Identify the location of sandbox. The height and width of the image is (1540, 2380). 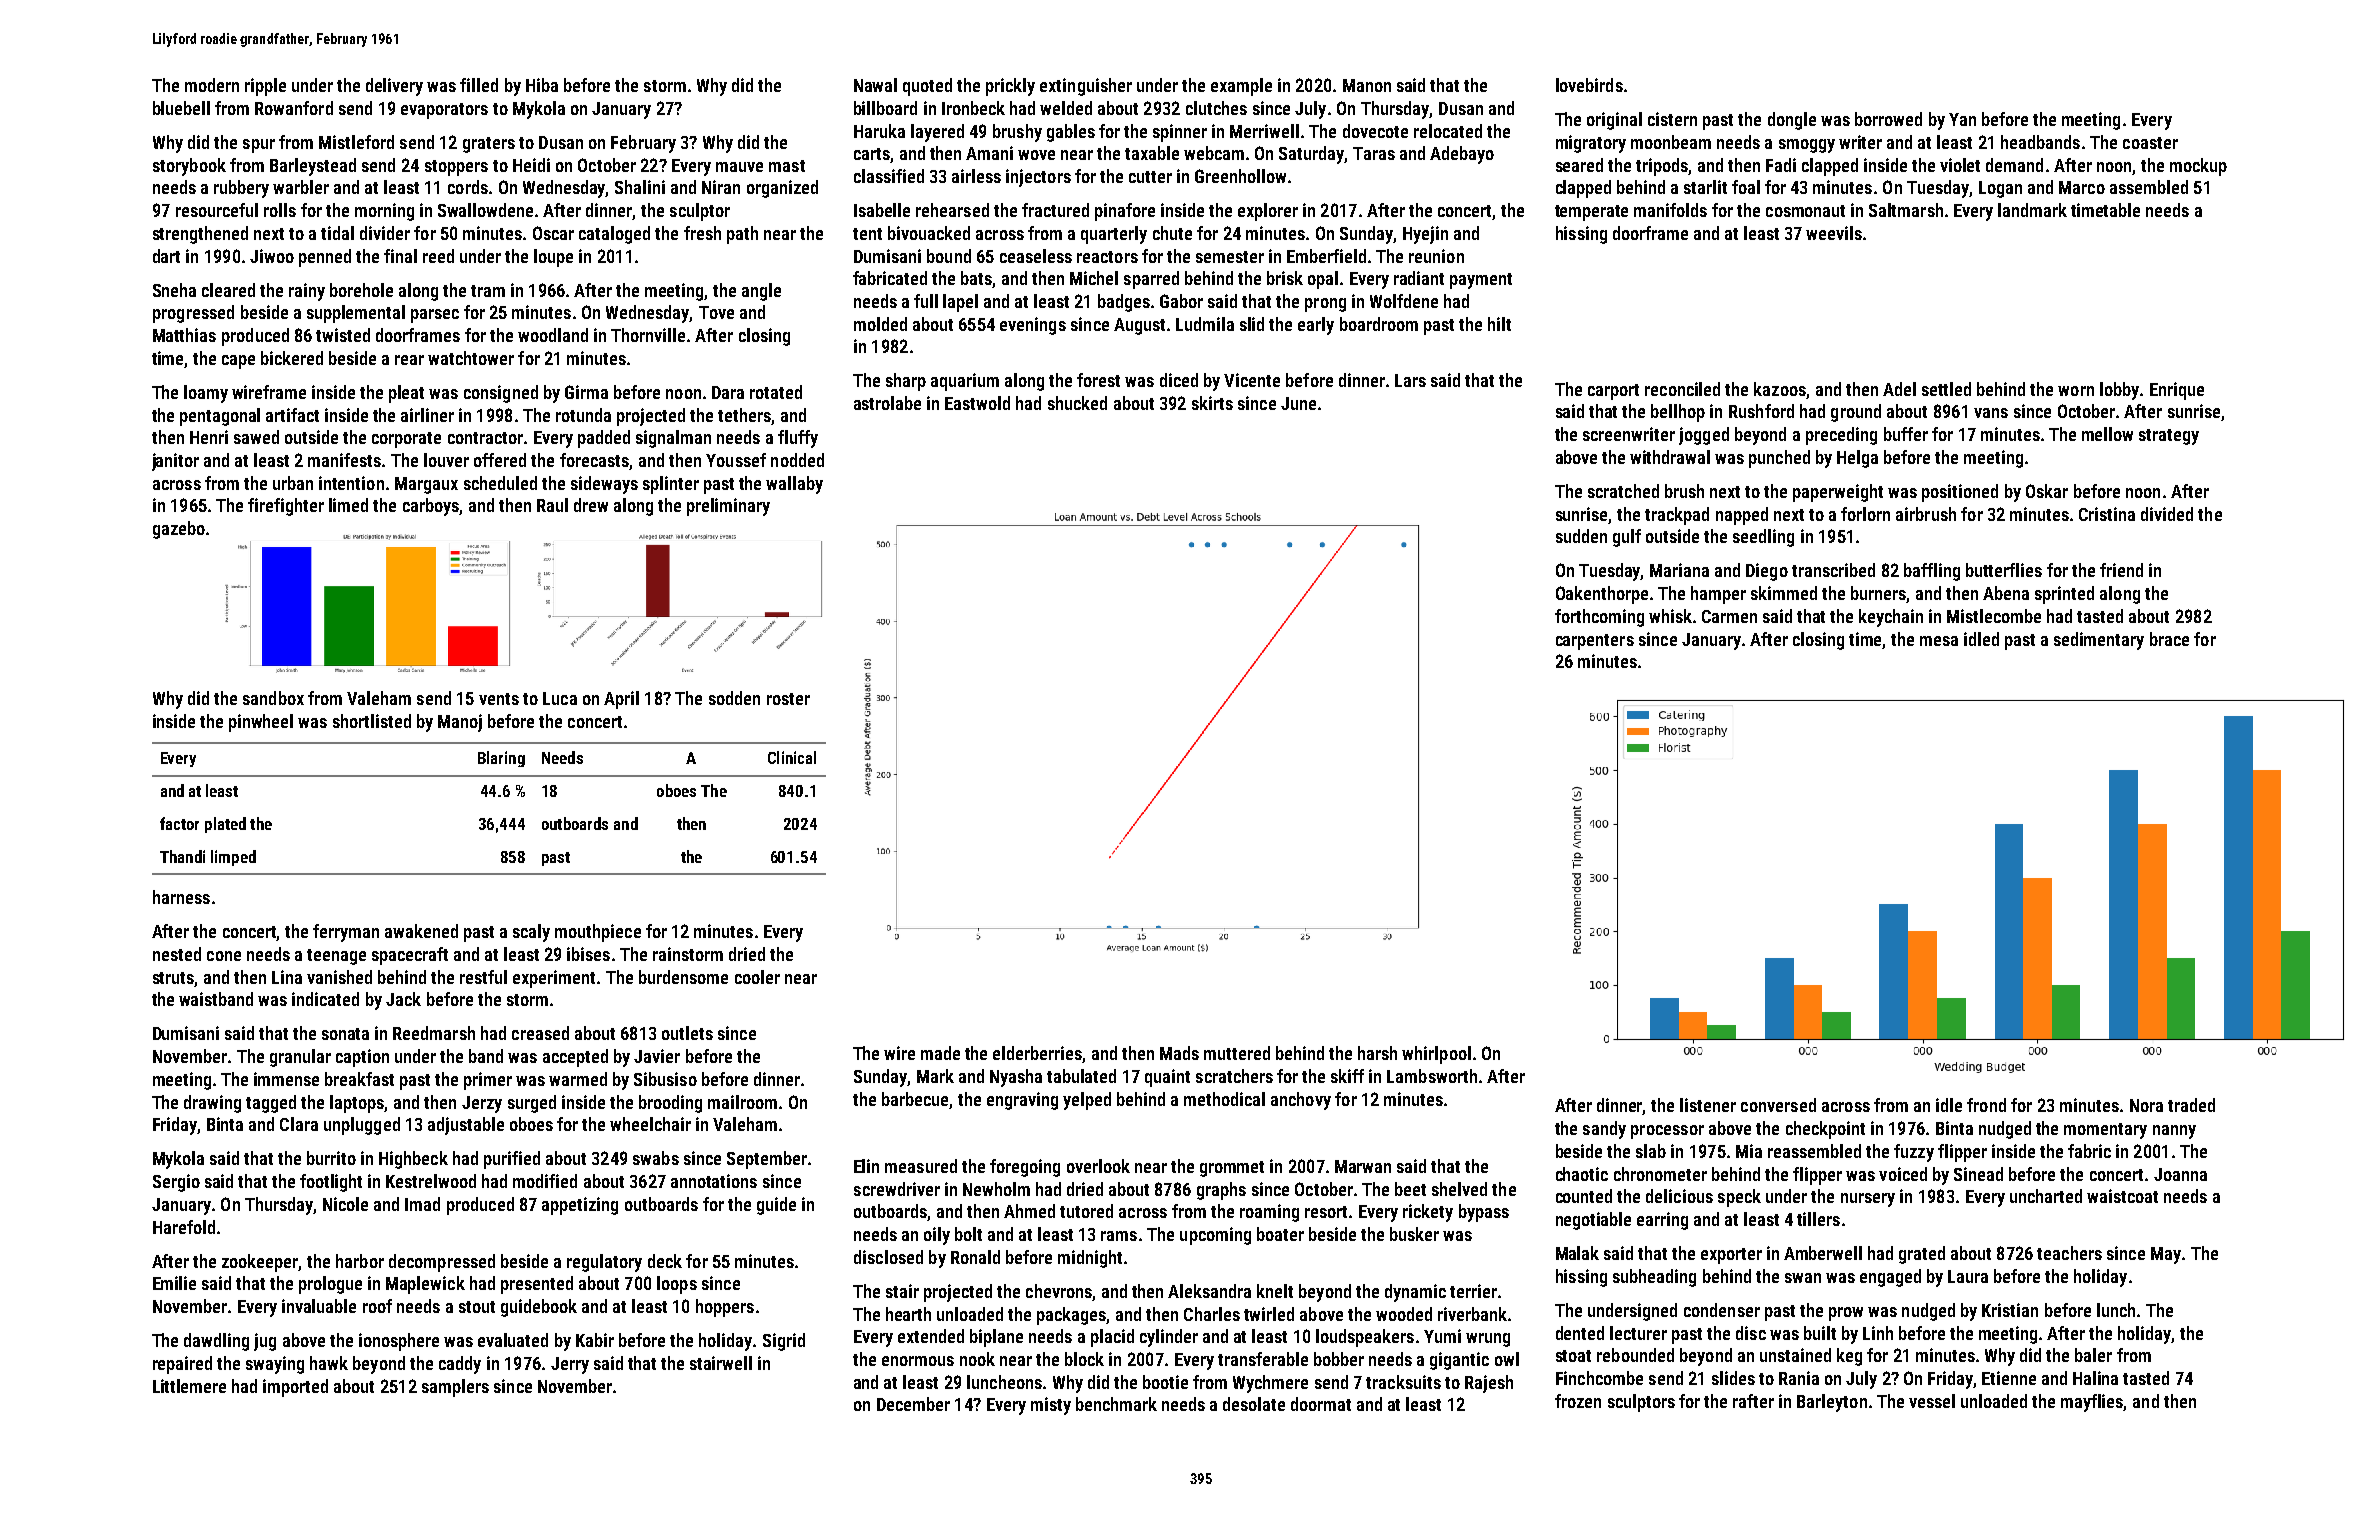
(273, 698).
